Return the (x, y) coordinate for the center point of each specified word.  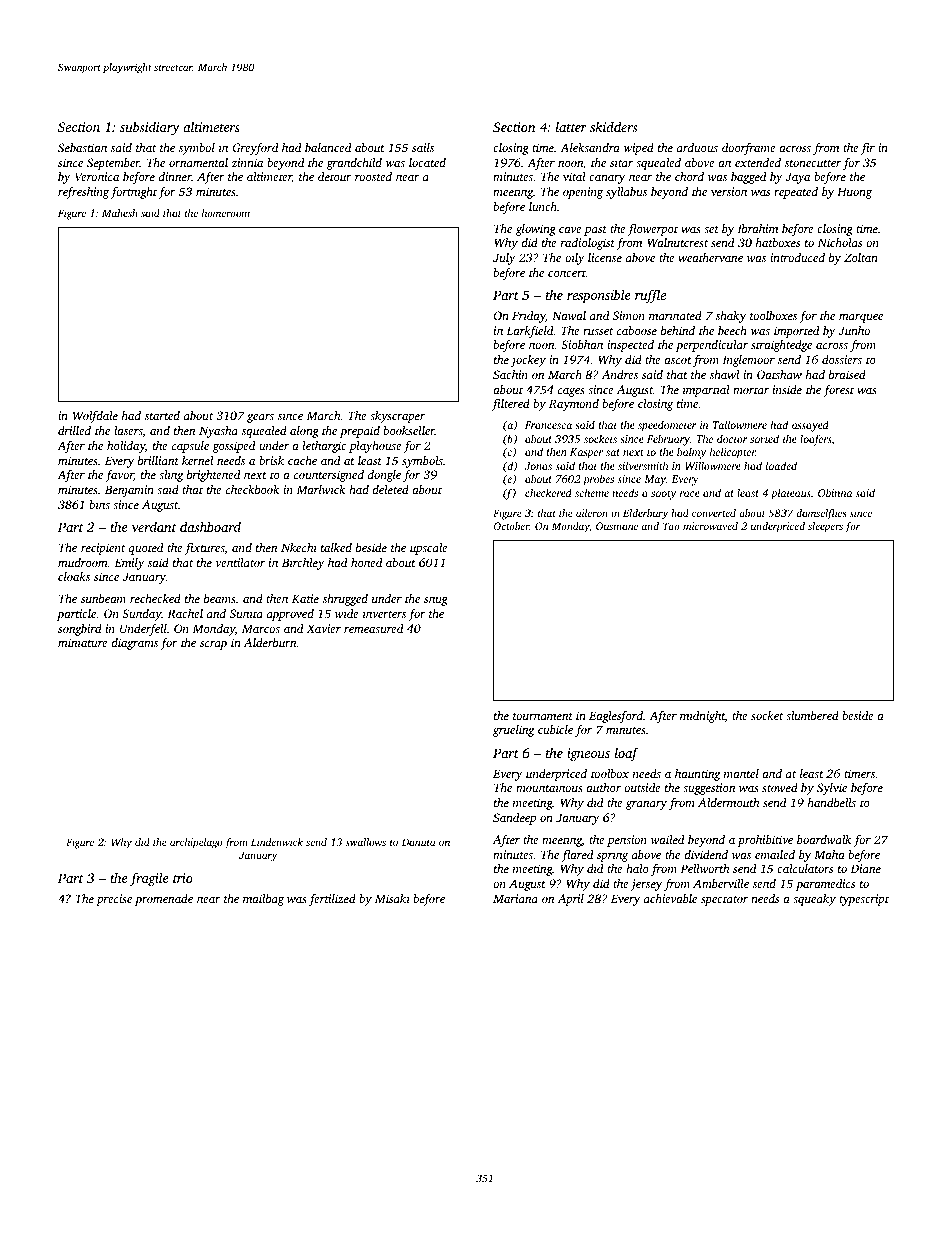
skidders (613, 126)
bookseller (409, 430)
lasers (128, 431)
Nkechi (299, 547)
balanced (328, 147)
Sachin (510, 374)
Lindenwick (277, 842)
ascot (678, 360)
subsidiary (150, 128)
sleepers (825, 527)
